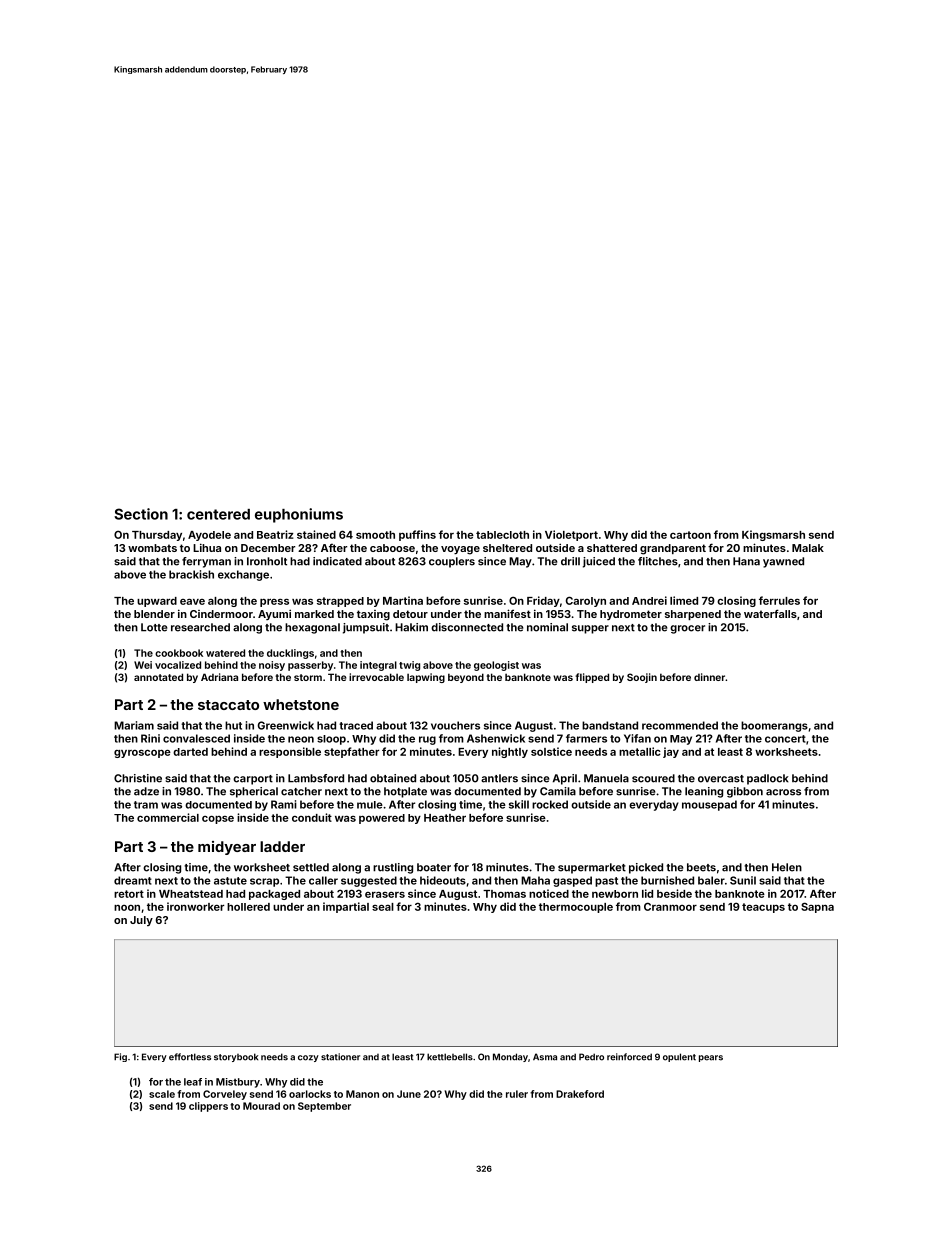  I want to click on September, so click(324, 1107).
